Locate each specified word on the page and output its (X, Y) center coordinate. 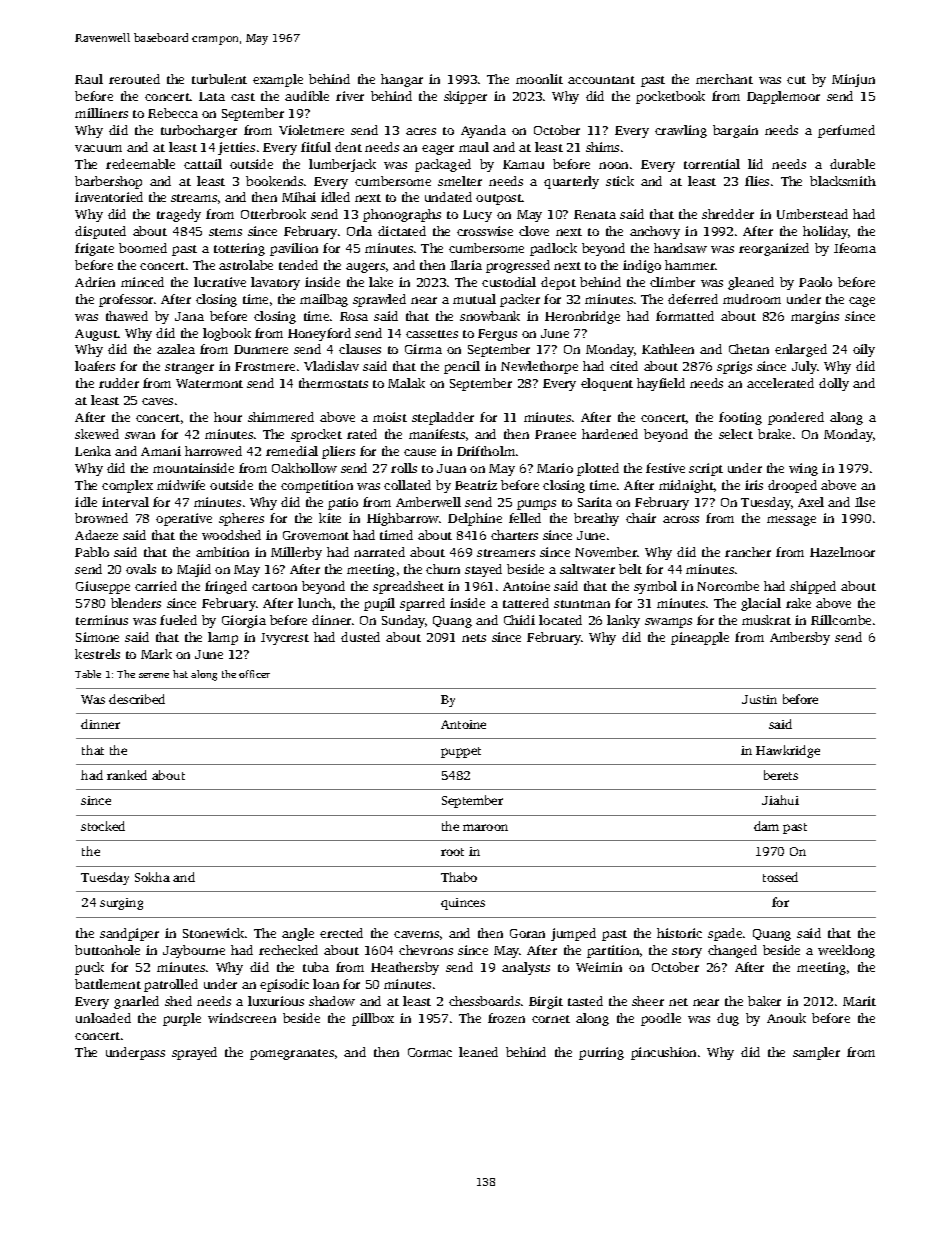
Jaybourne (194, 951)
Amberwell (428, 502)
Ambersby (800, 638)
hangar (402, 80)
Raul (89, 79)
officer (254, 674)
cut (796, 80)
